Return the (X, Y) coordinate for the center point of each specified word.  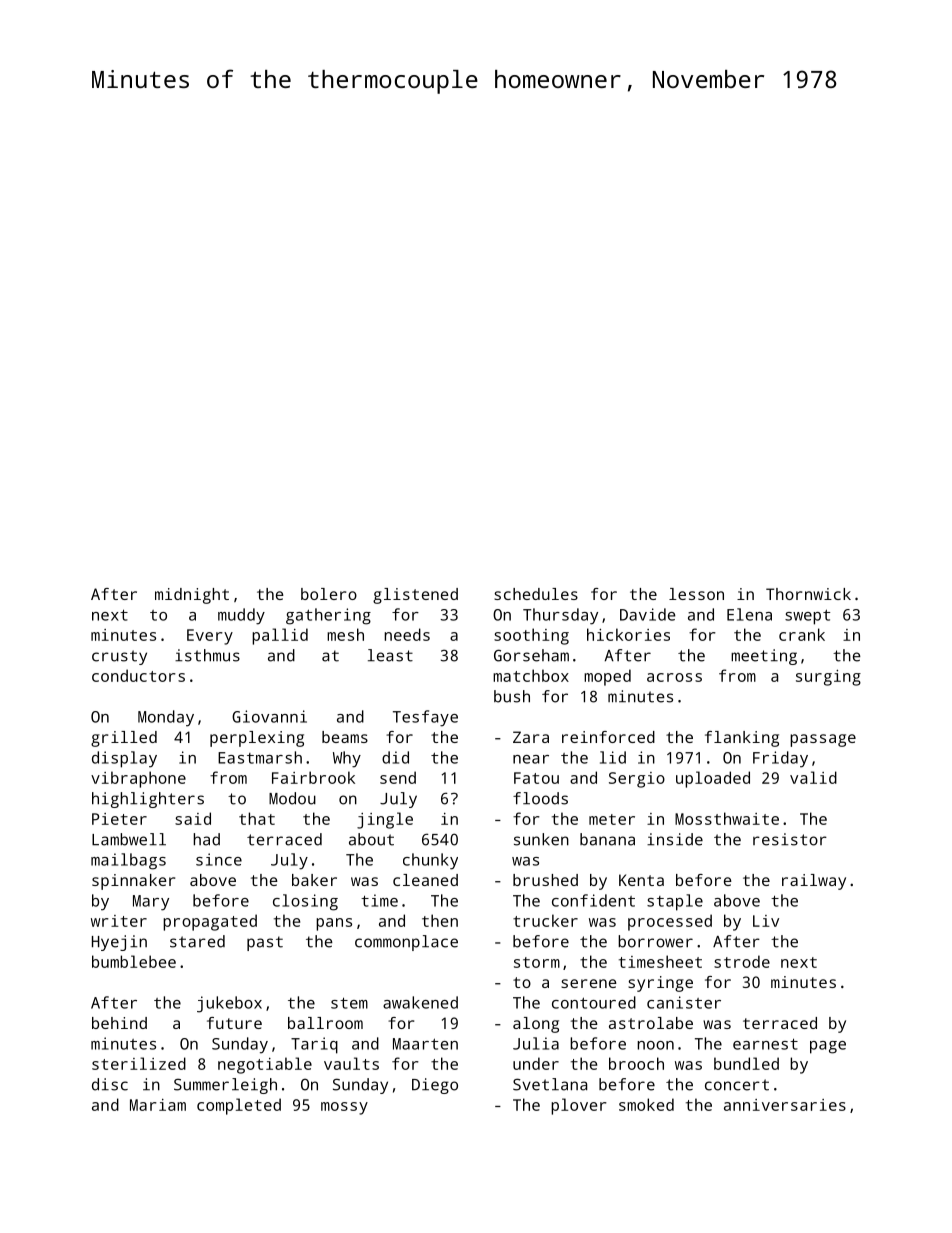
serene (589, 983)
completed (239, 1106)
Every (210, 637)
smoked (646, 1104)
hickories (628, 634)
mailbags (128, 861)
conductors (138, 675)
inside (675, 839)
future (234, 1023)
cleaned (425, 880)
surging (828, 678)
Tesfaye (425, 718)
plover (579, 1106)
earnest (765, 1044)
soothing (531, 636)
